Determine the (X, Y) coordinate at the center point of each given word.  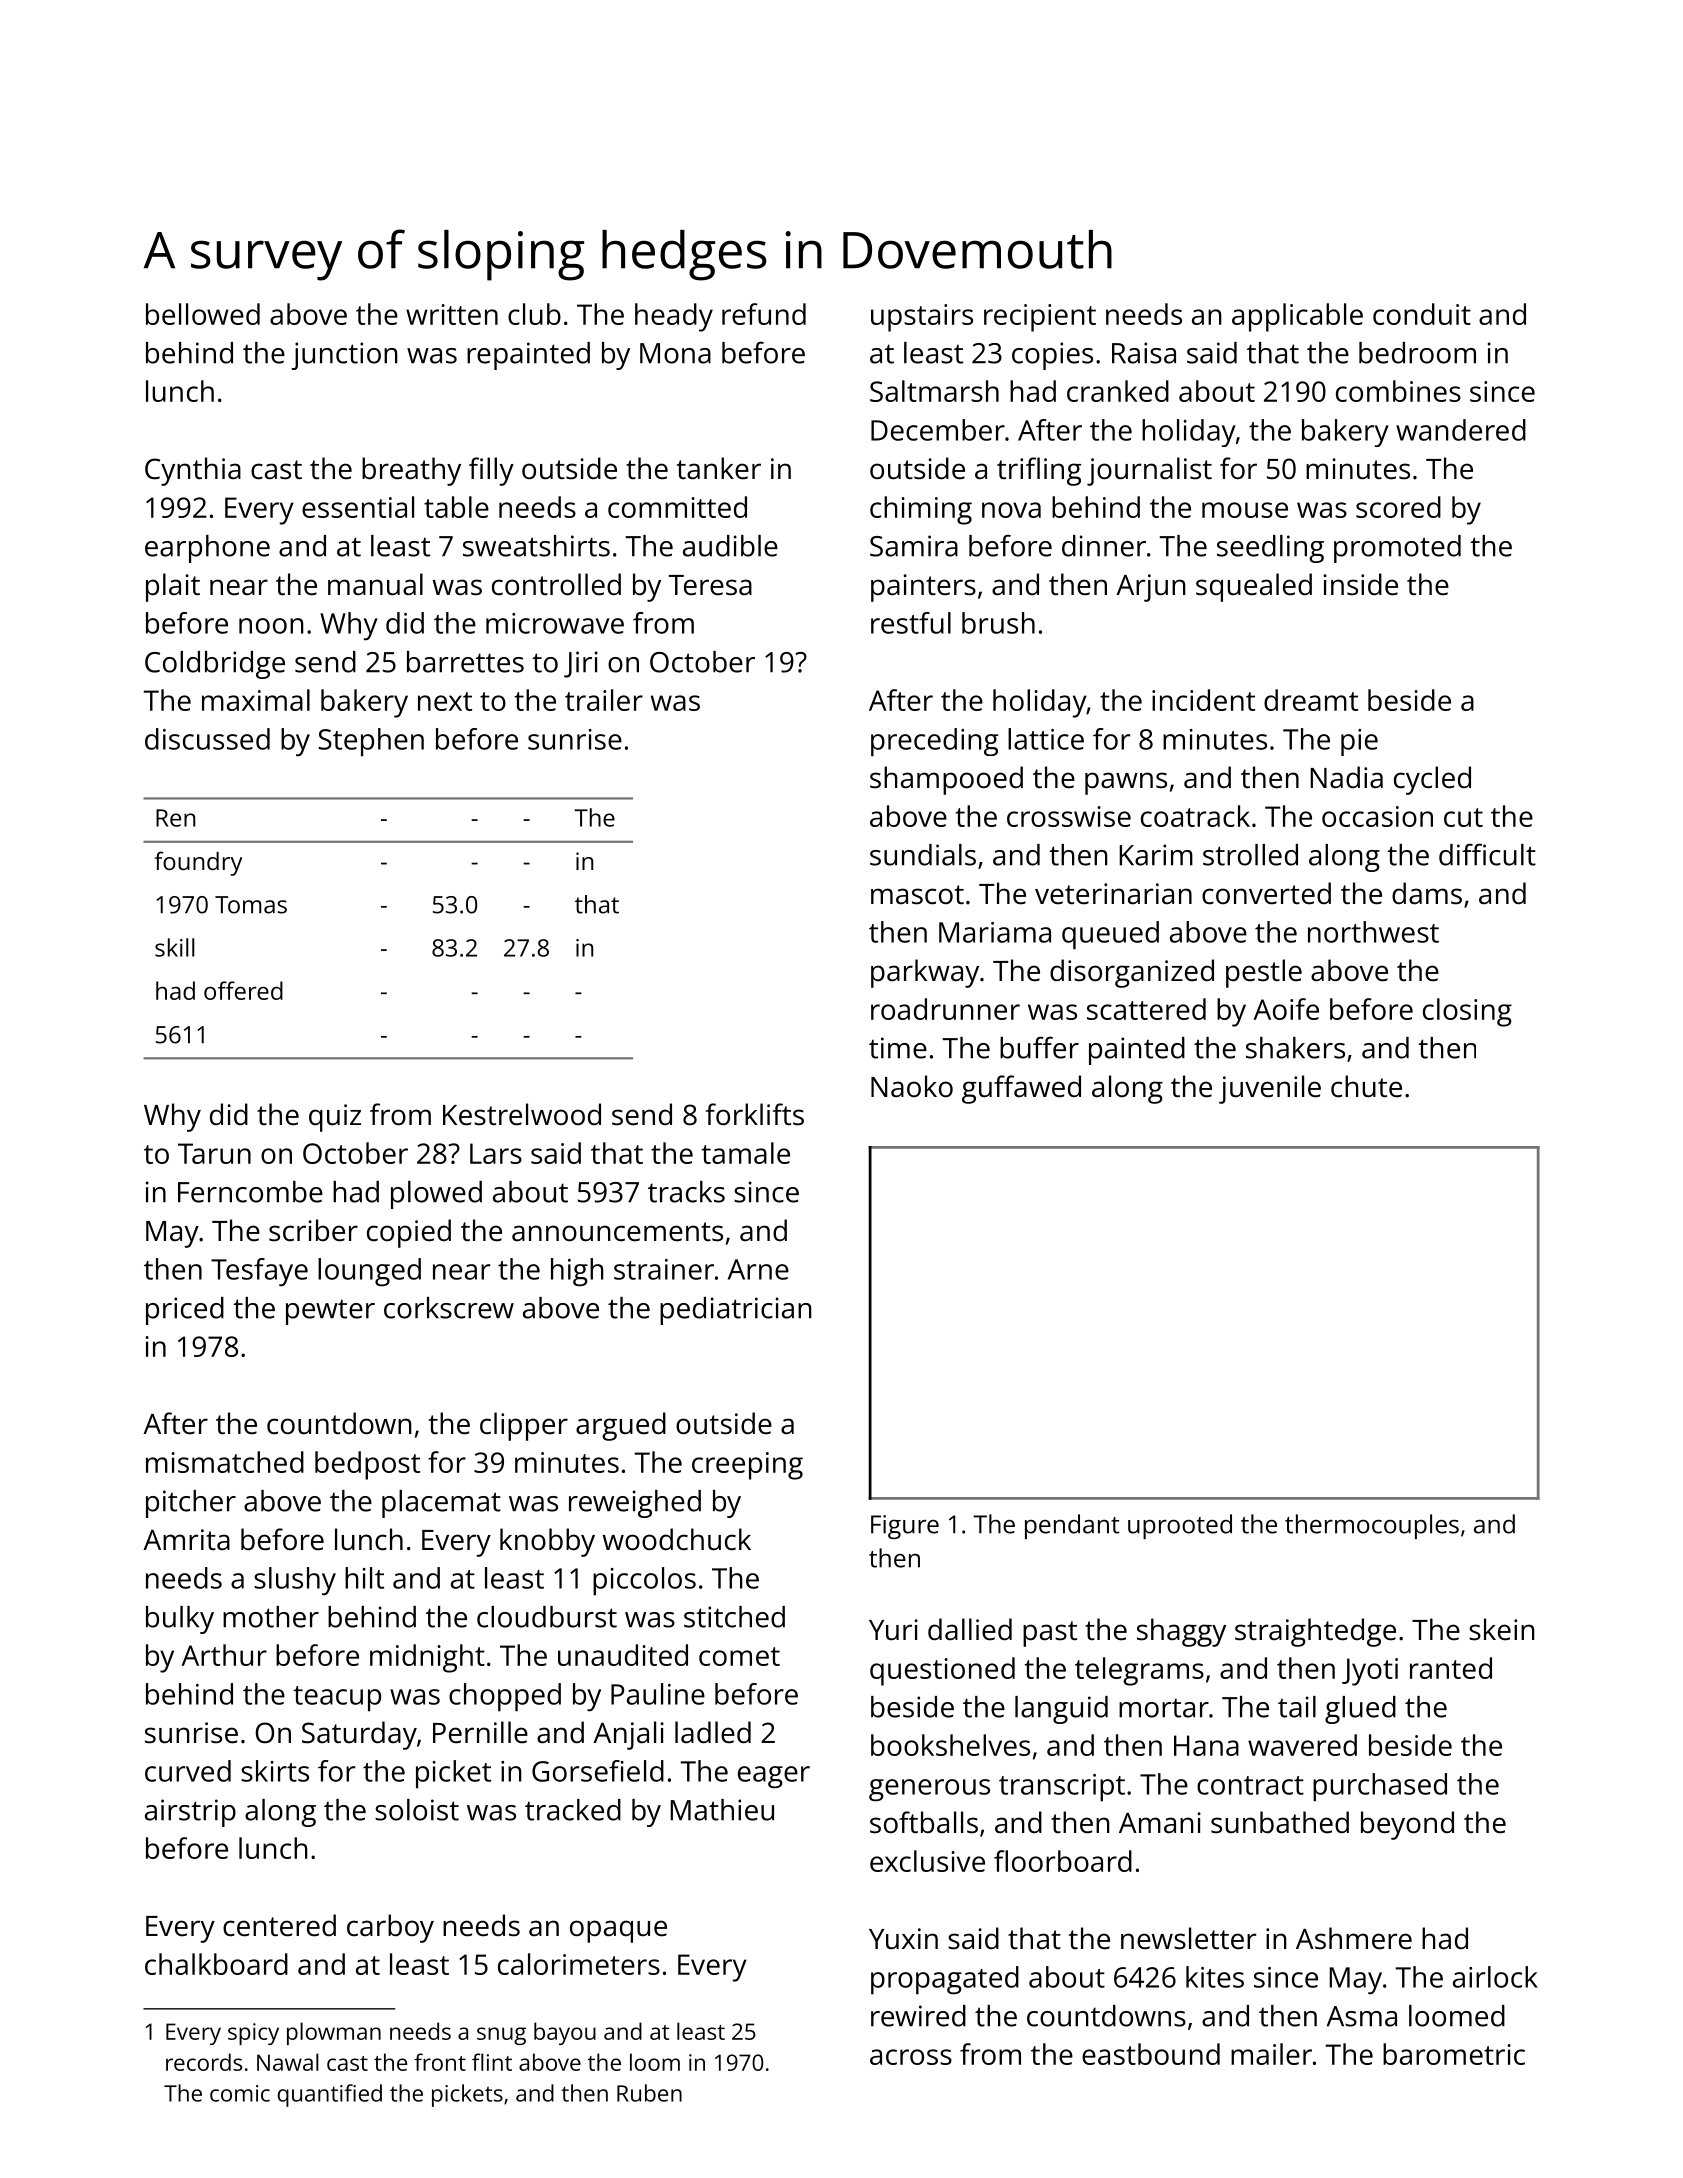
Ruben (649, 2093)
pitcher (191, 1504)
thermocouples (1372, 1526)
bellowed (203, 314)
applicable (1297, 317)
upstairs (922, 318)
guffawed (1021, 1089)
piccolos (644, 1581)
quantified (330, 2095)
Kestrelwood (522, 1114)
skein (1501, 1629)
